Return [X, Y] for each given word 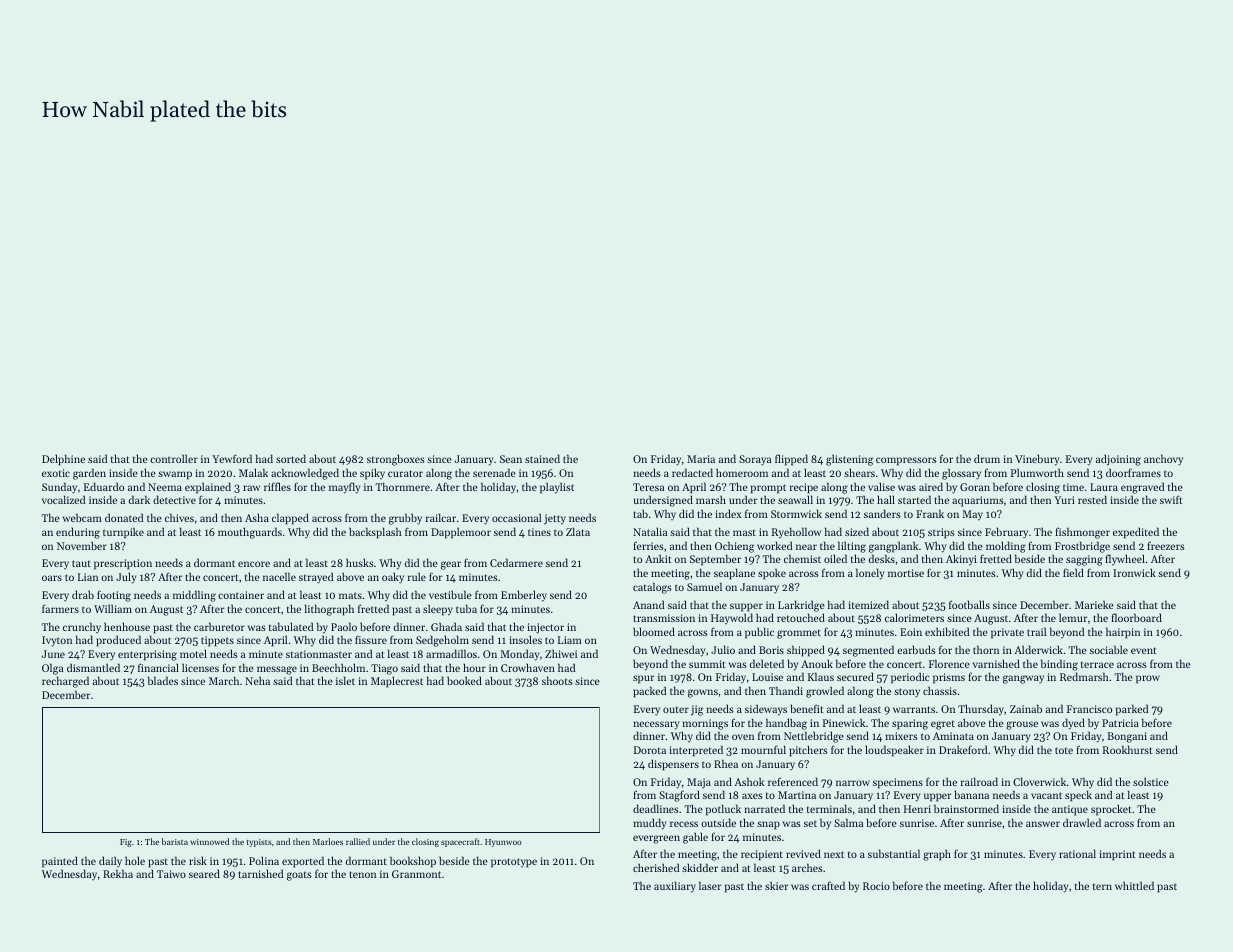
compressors [906, 461]
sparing [910, 724]
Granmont [416, 874]
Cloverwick [1039, 781]
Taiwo [171, 874]
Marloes [328, 841]
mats [350, 595]
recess [684, 824]
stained [542, 458]
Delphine [63, 460]
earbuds [916, 649]
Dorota [650, 750]
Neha [257, 680]
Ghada [446, 626]
